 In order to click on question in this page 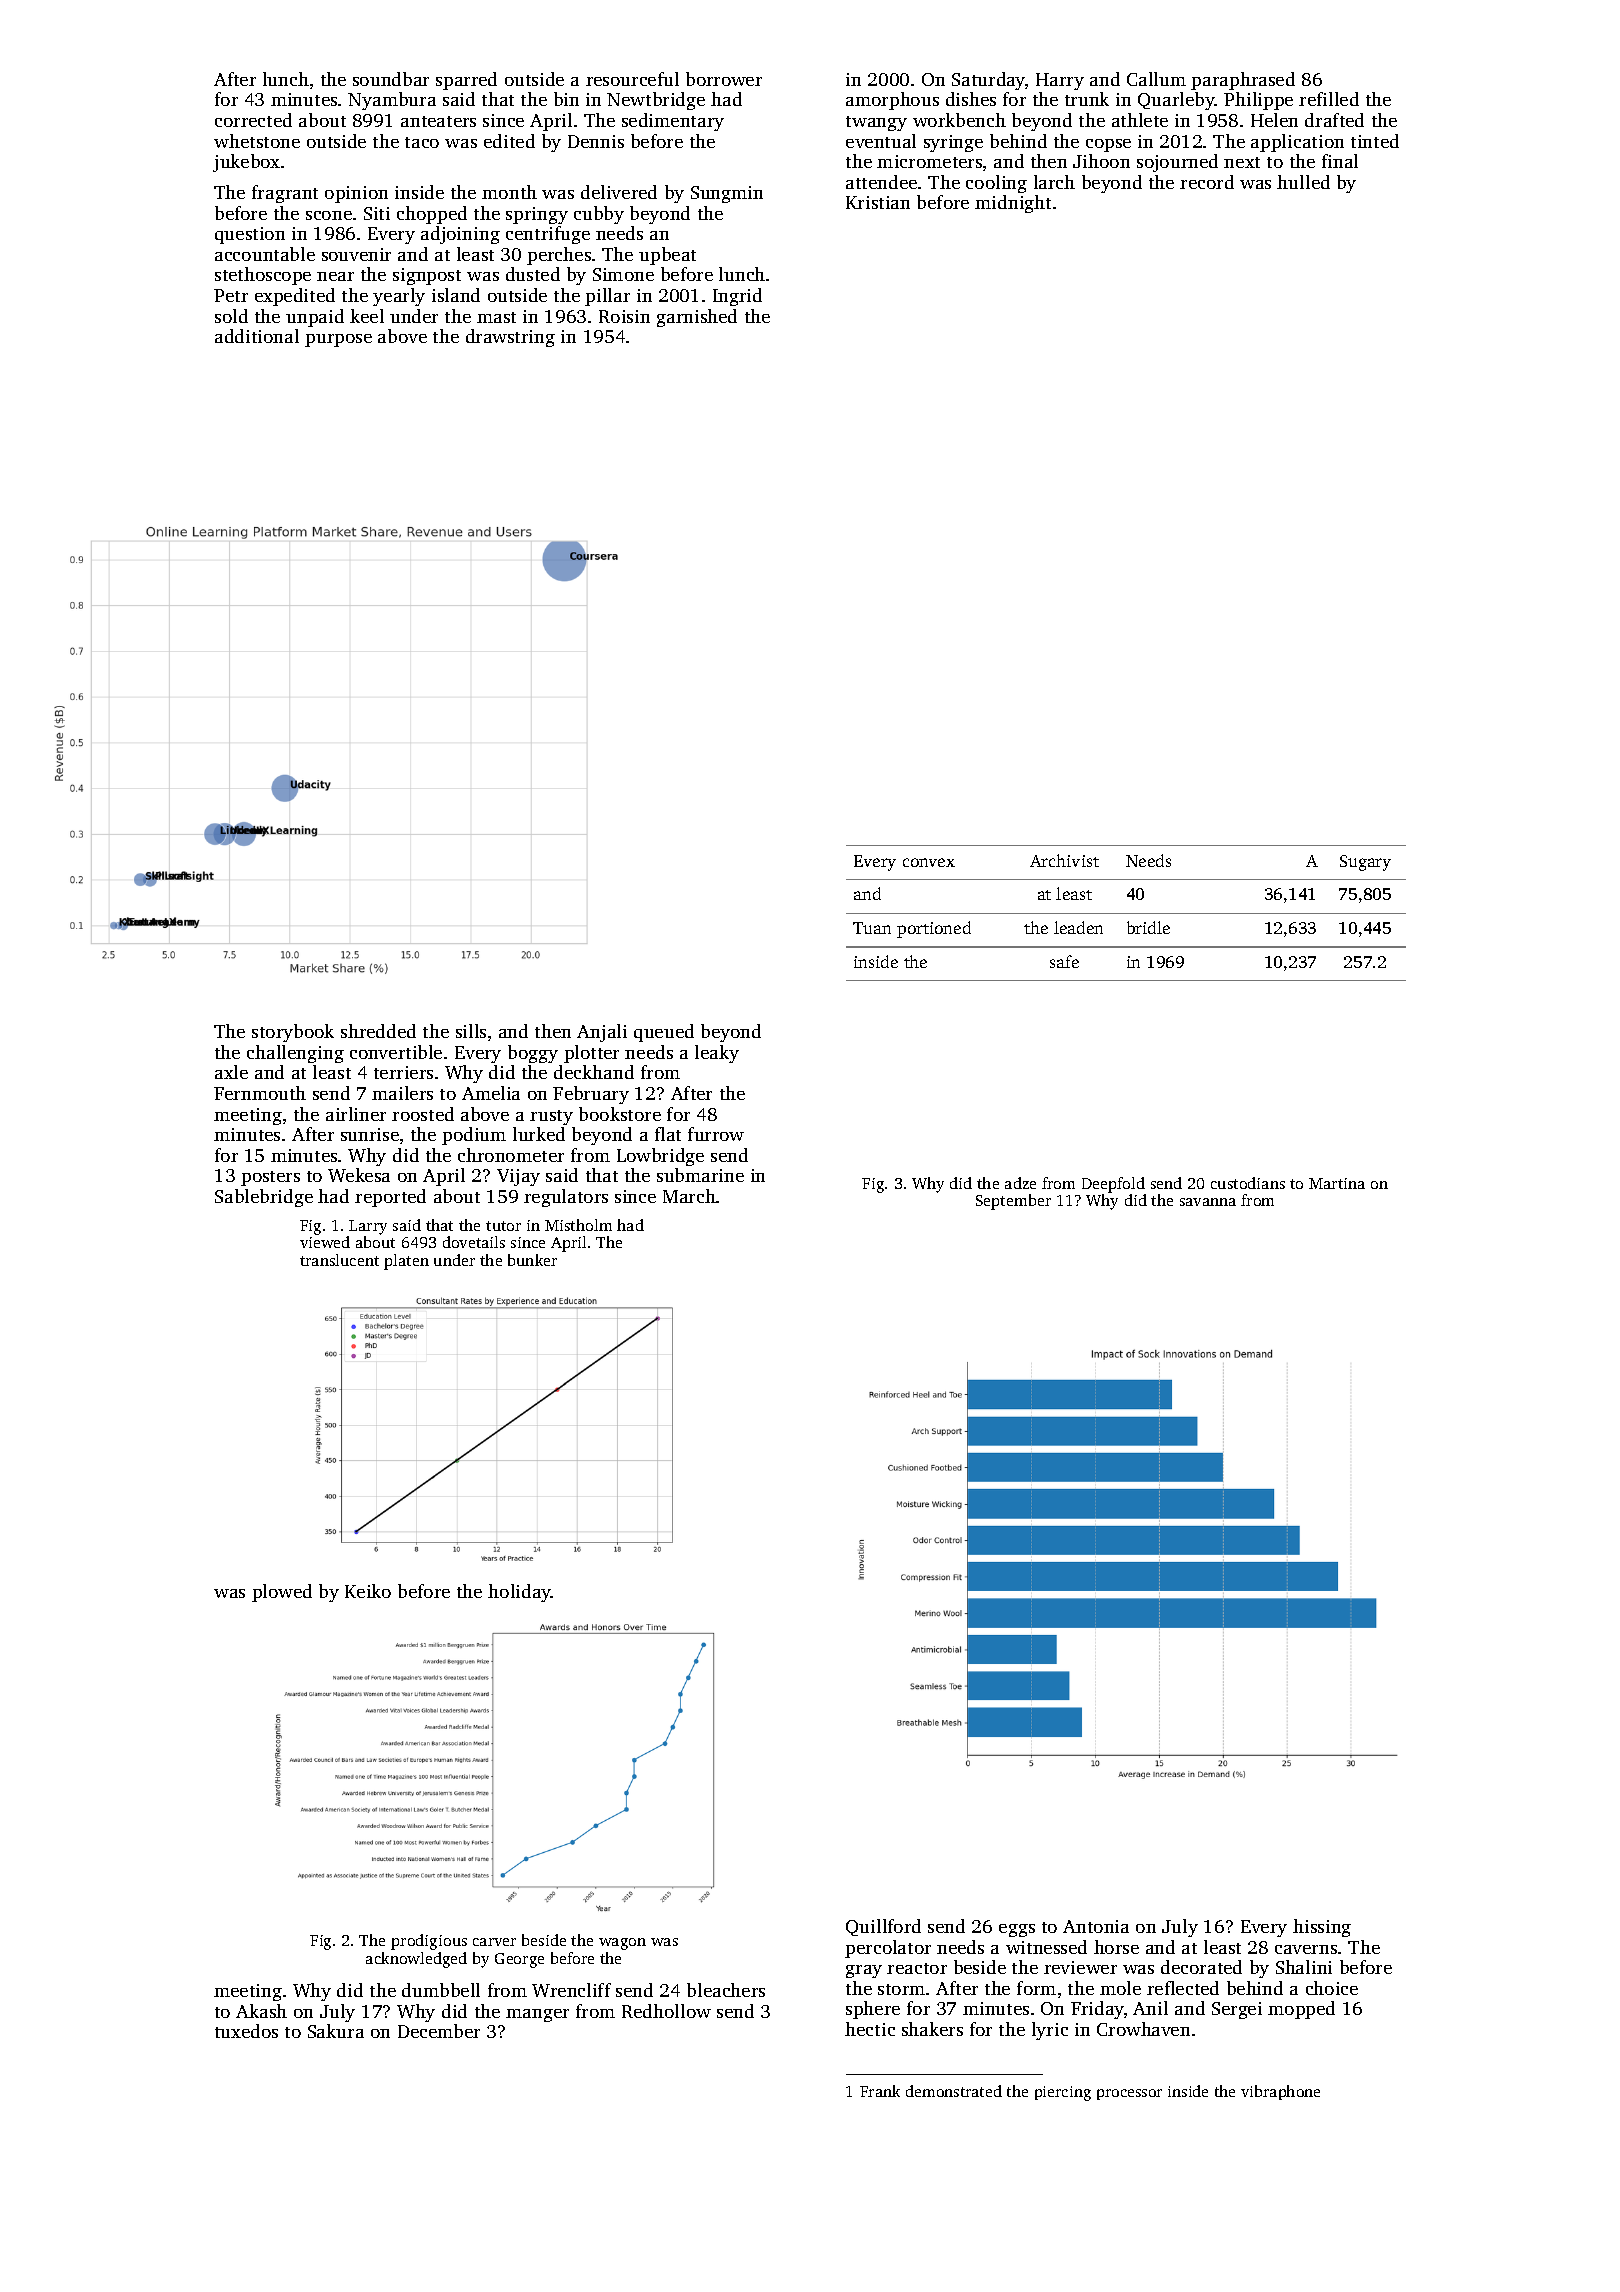, I will do `click(250, 235)`.
